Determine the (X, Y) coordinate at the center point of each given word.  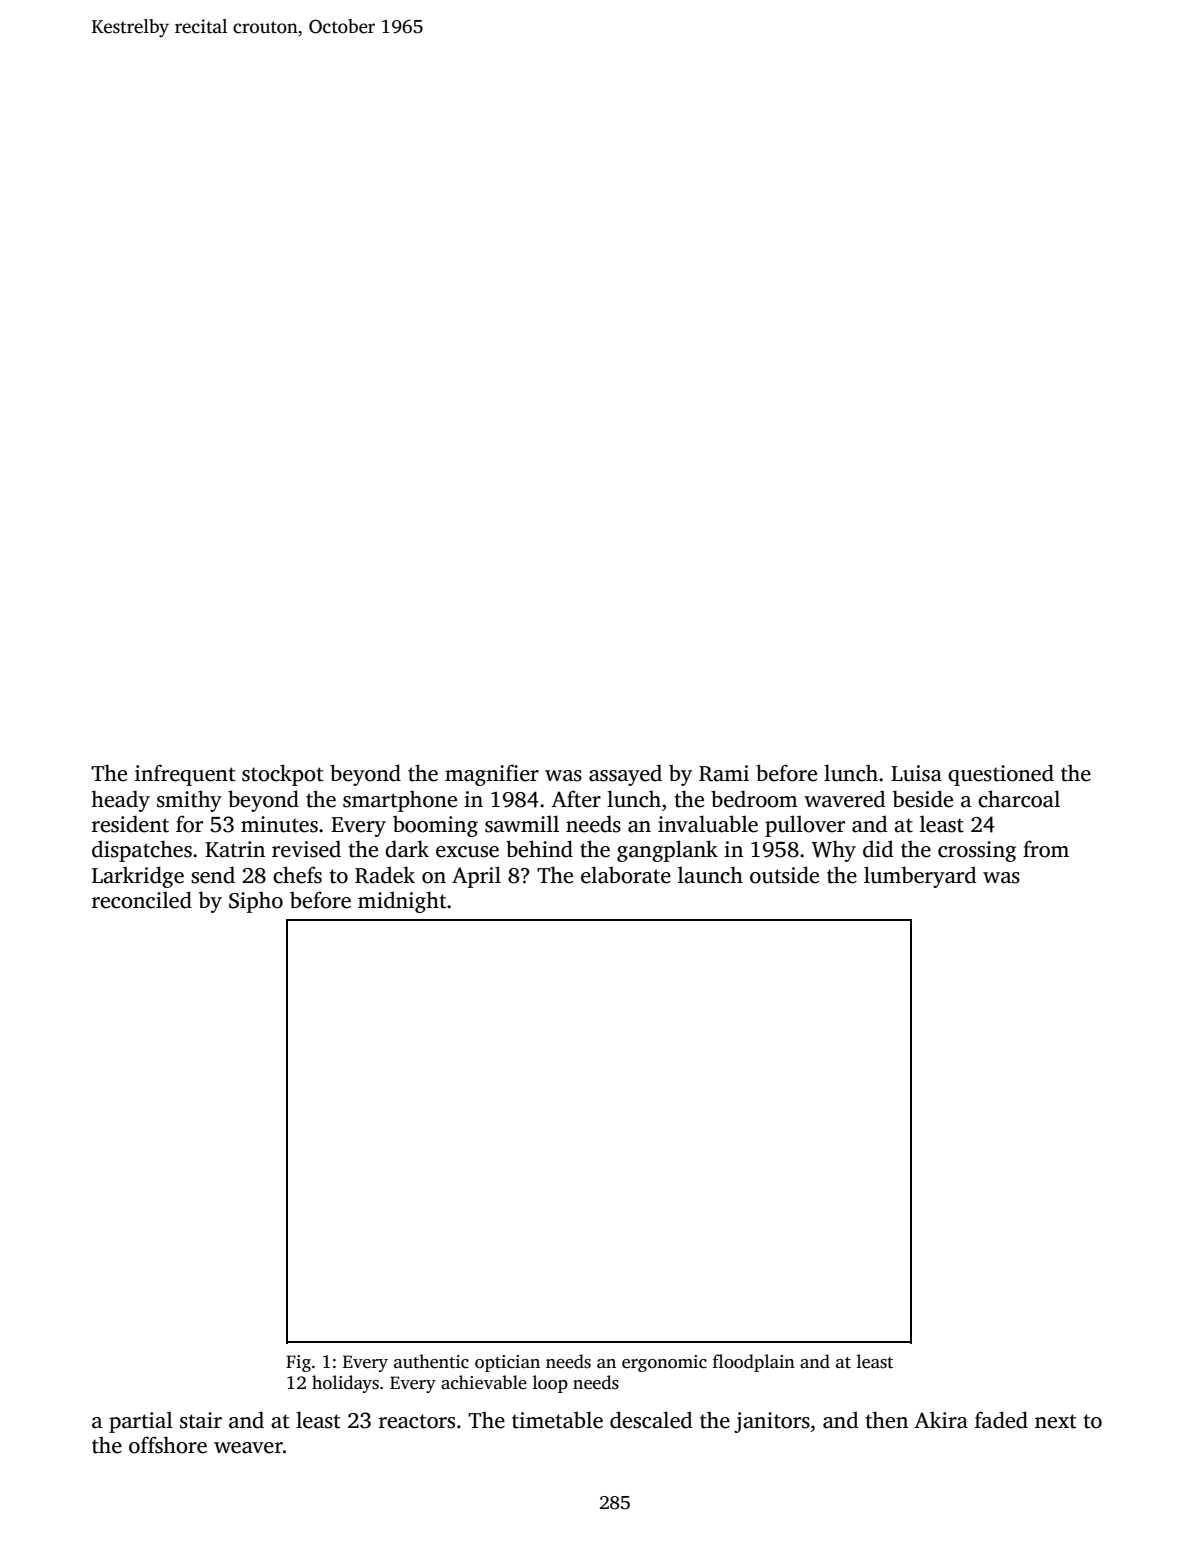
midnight (402, 902)
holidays (345, 1384)
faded (1001, 1420)
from (1046, 849)
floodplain (754, 1363)
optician (507, 1363)
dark (407, 849)
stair (201, 1420)
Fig (298, 1363)
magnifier (492, 775)
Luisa (916, 773)
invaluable (708, 824)
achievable (484, 1382)
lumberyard (920, 877)
